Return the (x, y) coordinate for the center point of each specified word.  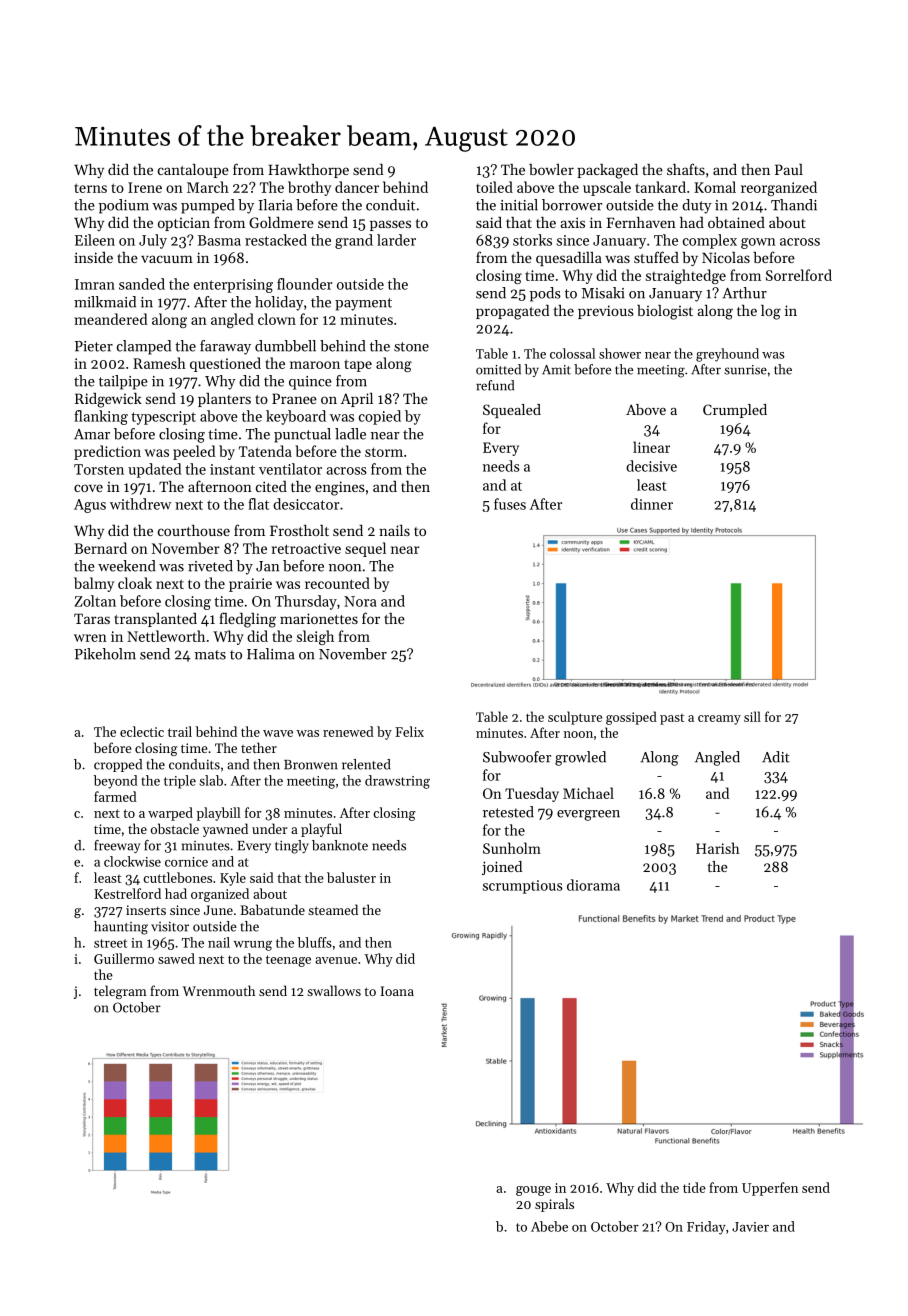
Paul (789, 169)
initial (519, 205)
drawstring (397, 782)
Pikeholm (105, 654)
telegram (120, 992)
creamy (719, 720)
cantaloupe (193, 171)
